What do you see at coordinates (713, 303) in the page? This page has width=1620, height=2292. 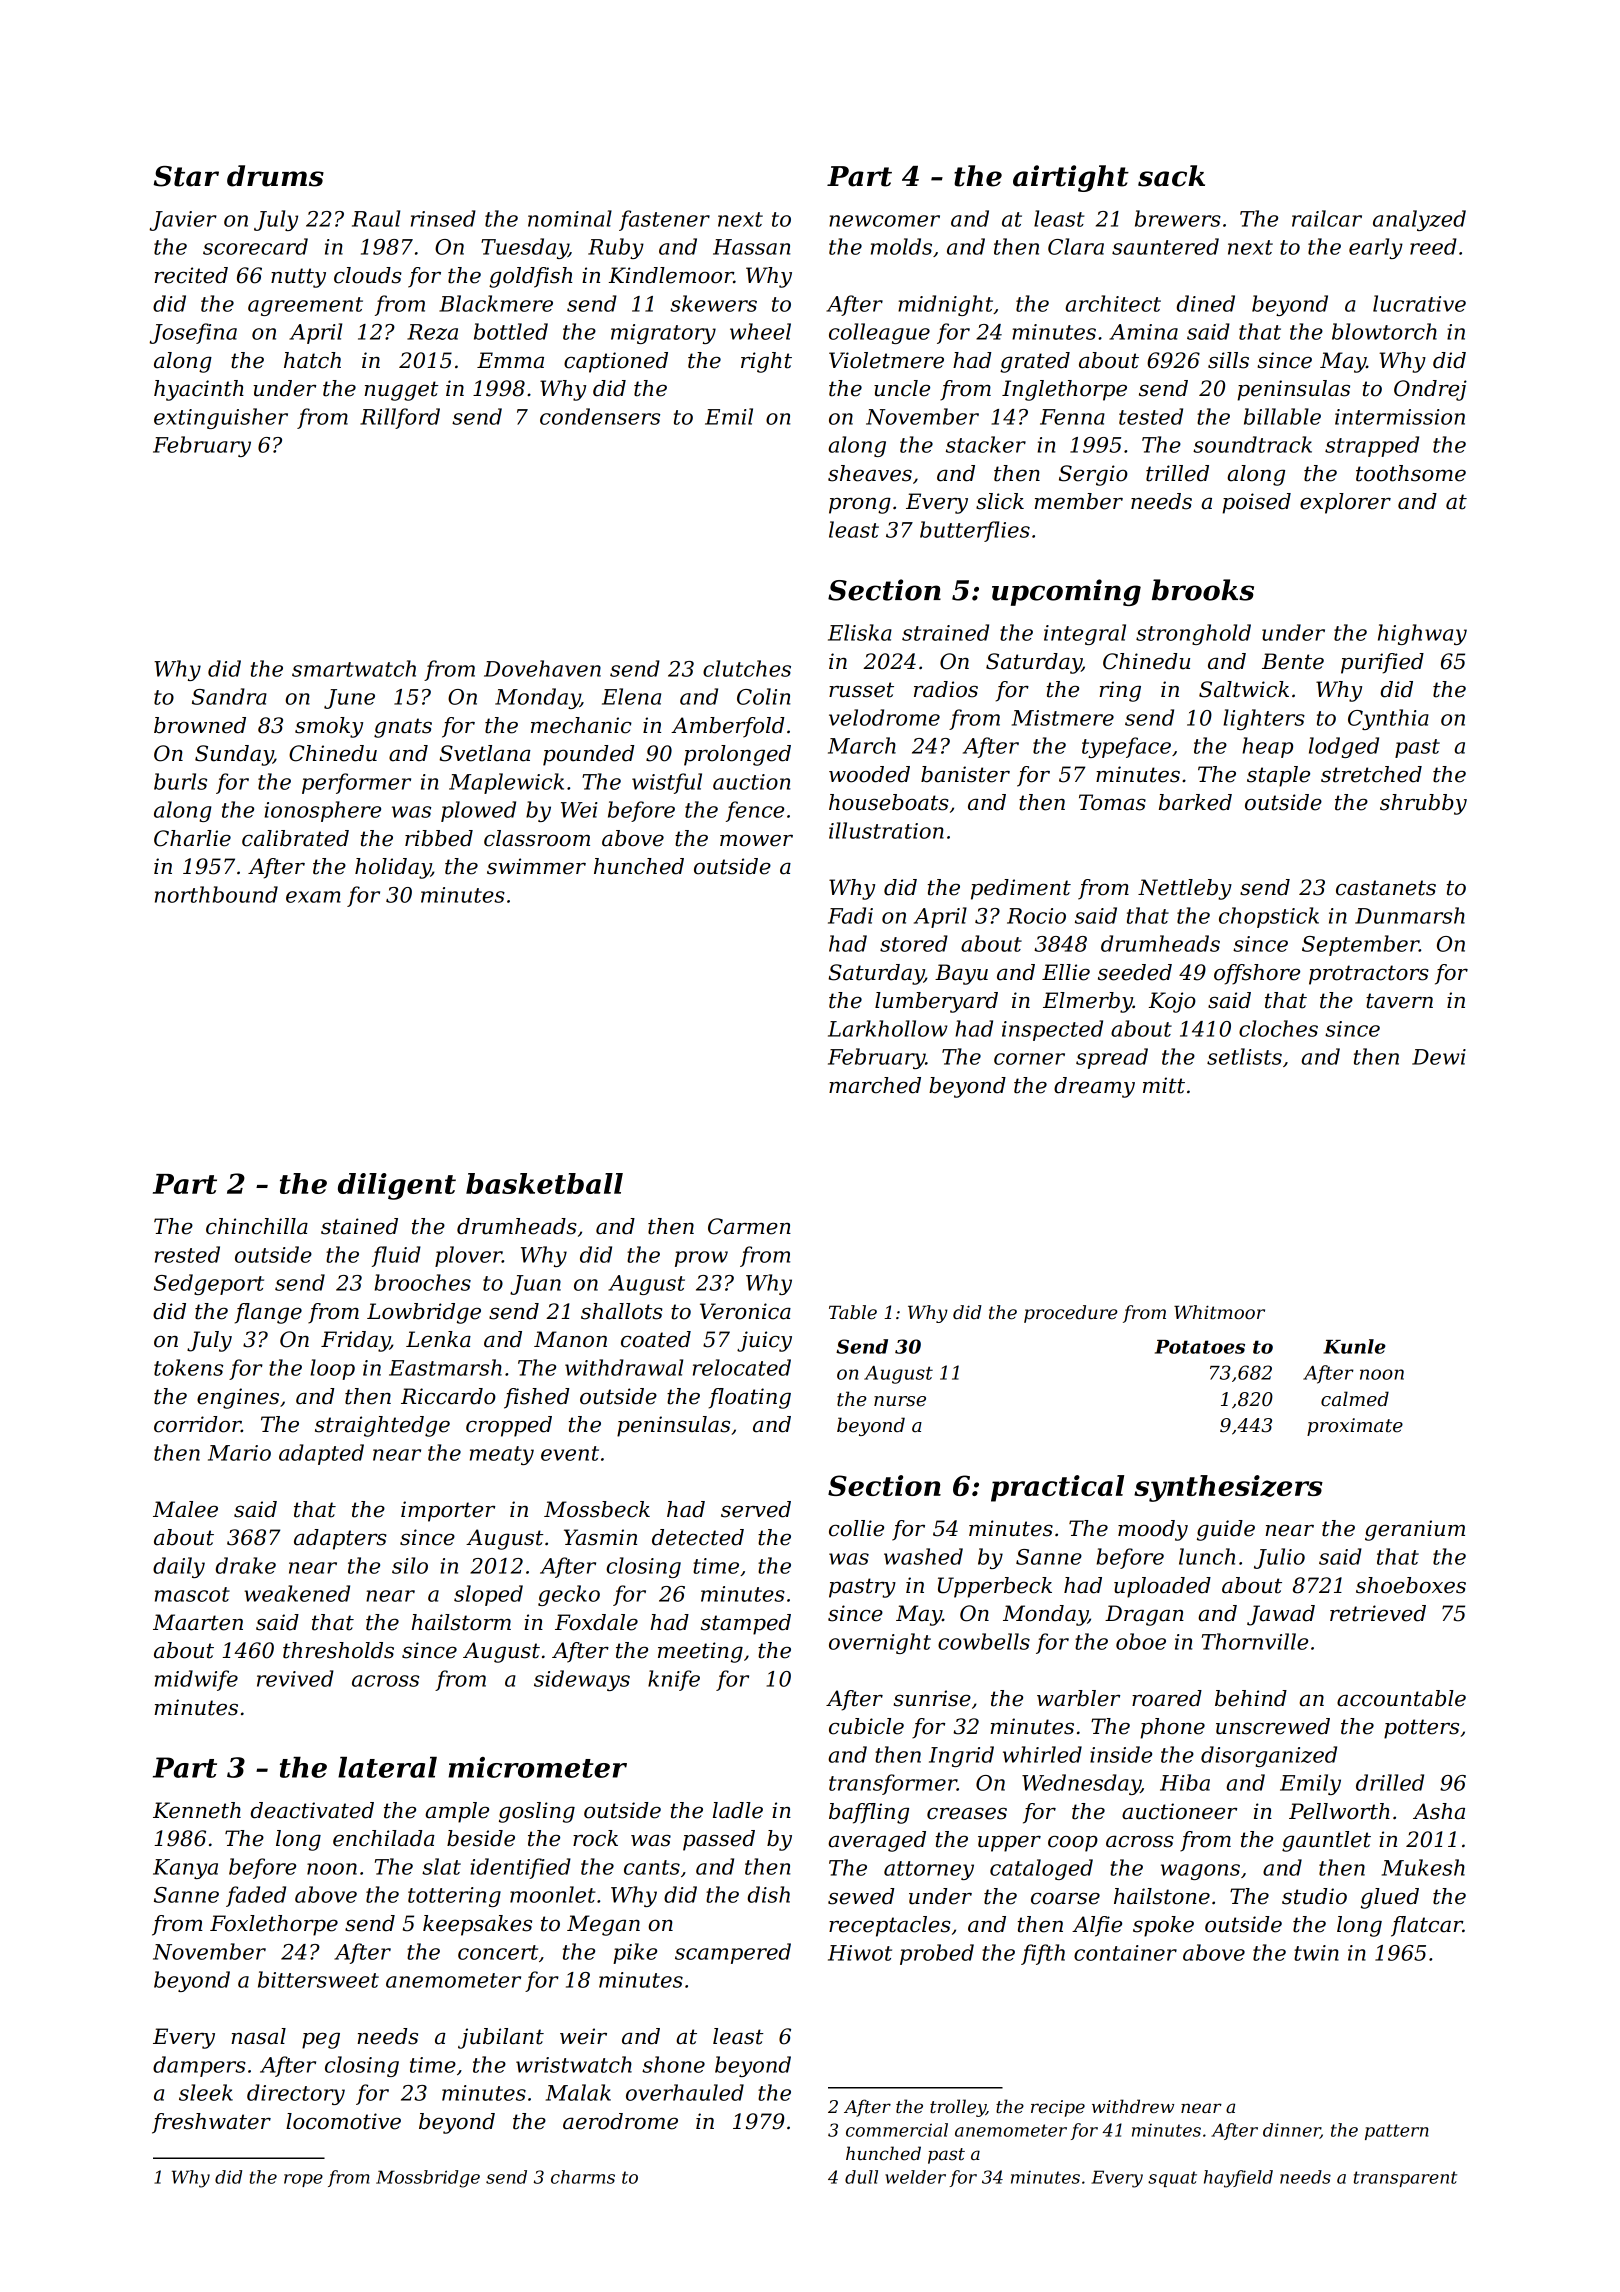 I see `skewers` at bounding box center [713, 303].
